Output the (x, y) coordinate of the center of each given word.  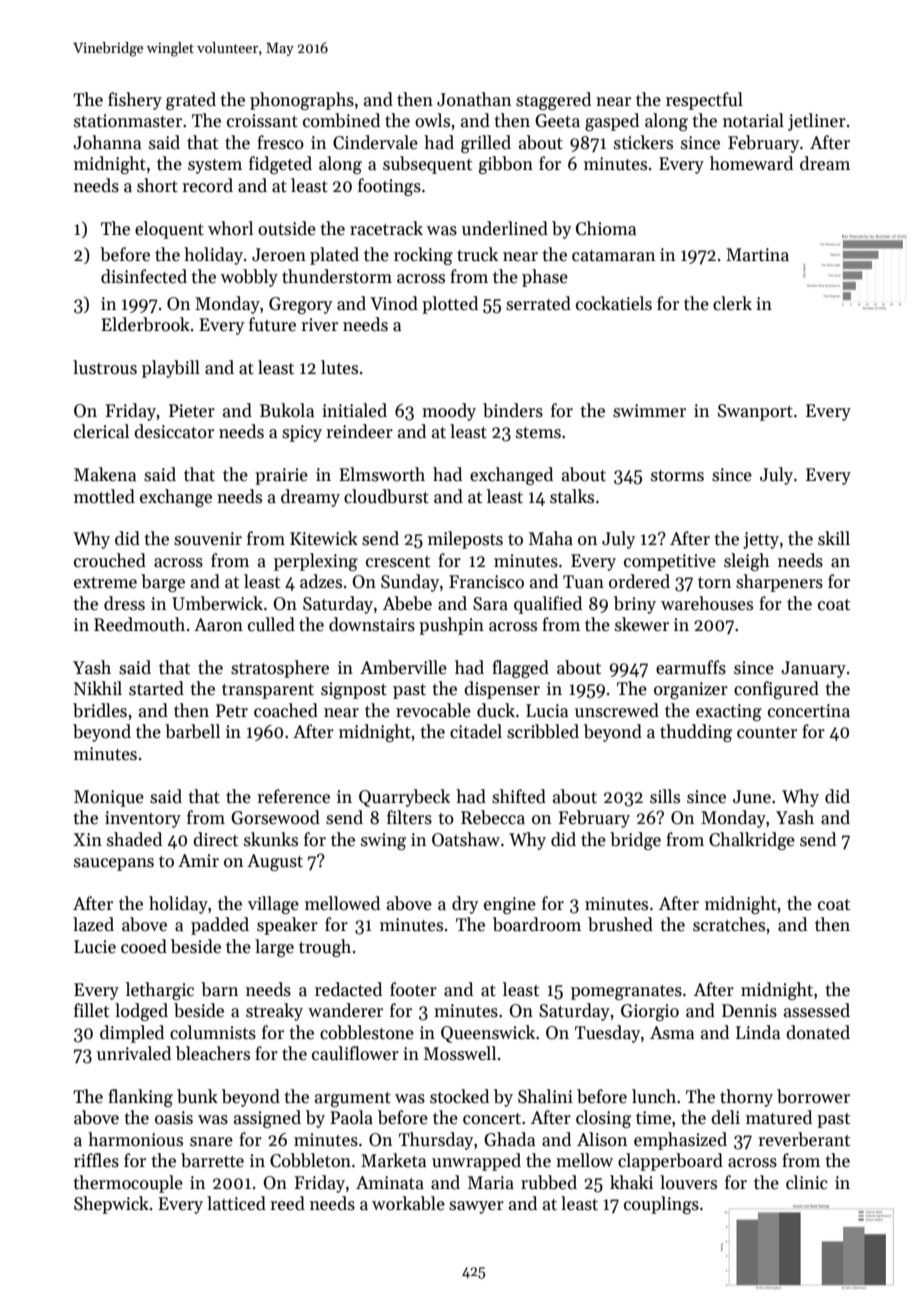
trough (325, 948)
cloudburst (386, 496)
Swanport (755, 412)
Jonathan (474, 99)
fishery (135, 101)
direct (215, 839)
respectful (704, 101)
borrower (813, 1096)
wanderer (345, 1010)
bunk (197, 1096)
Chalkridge (752, 841)
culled (271, 624)
